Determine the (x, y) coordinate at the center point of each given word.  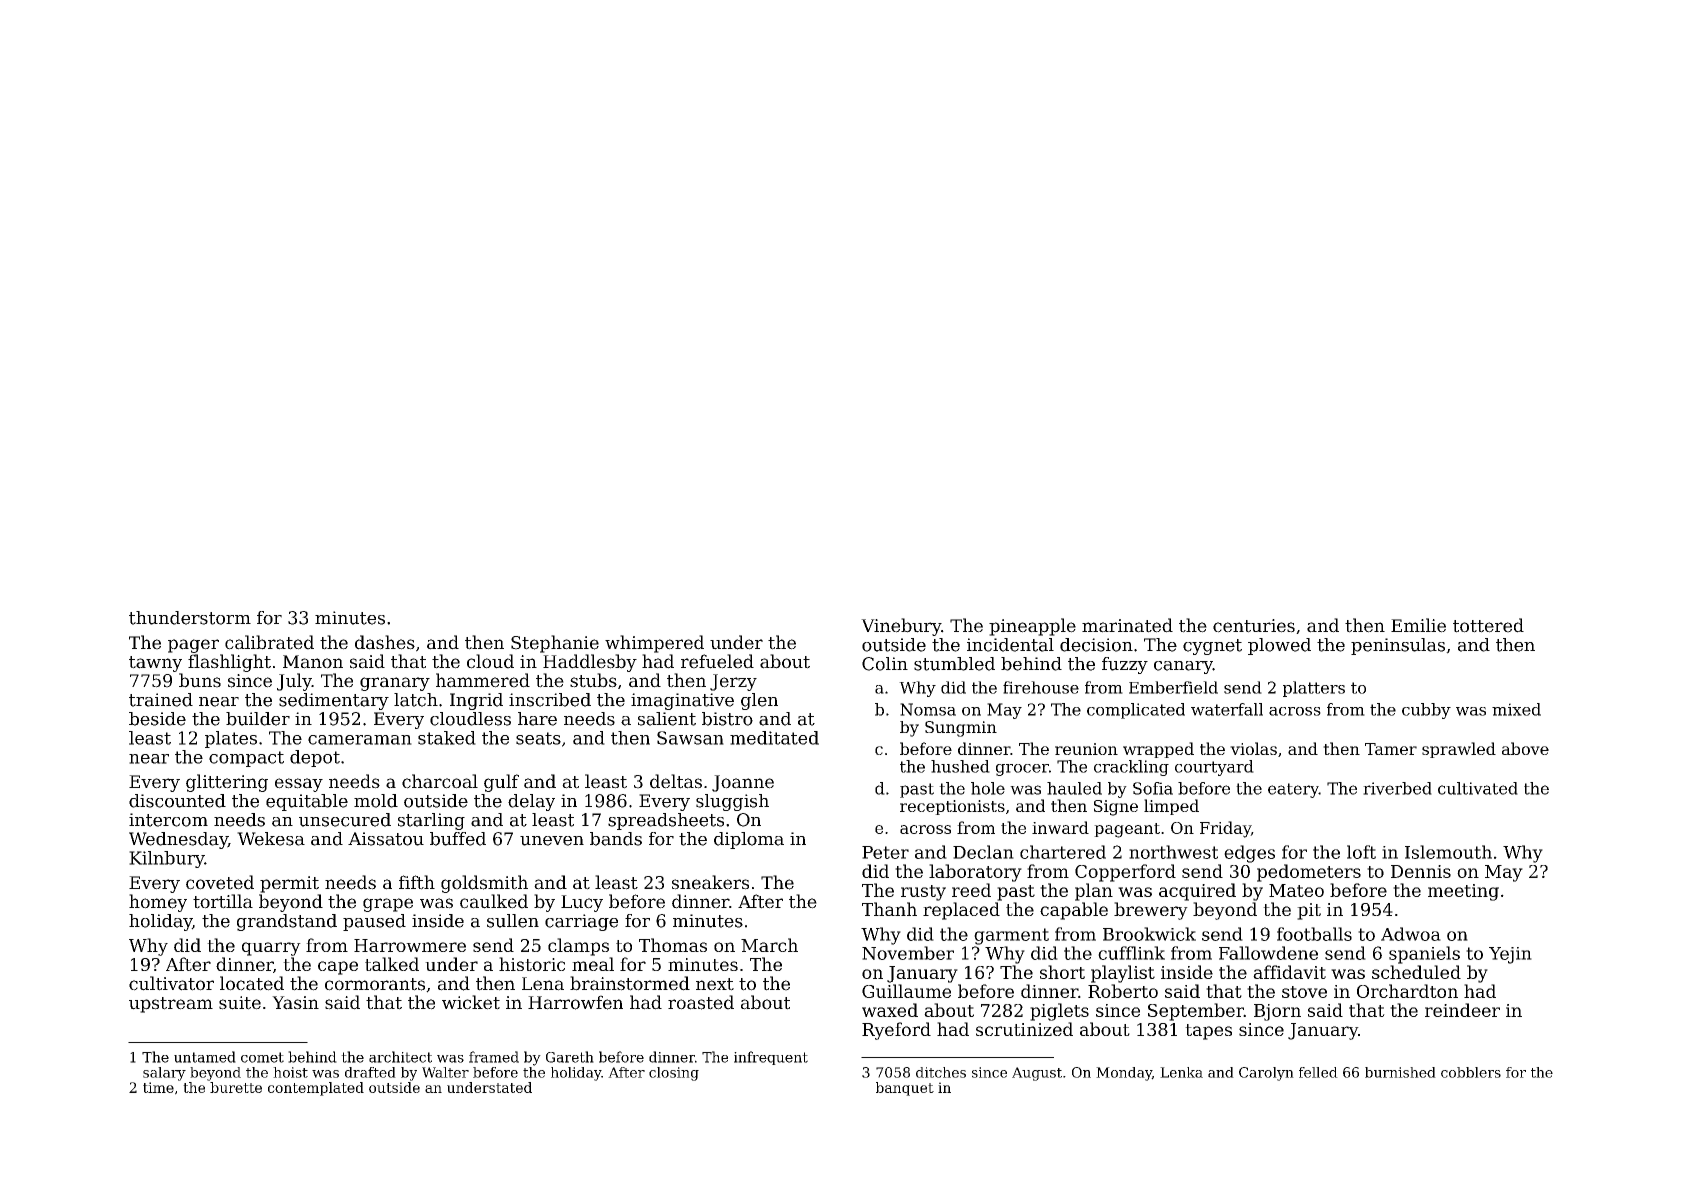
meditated (774, 738)
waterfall (1227, 709)
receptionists (952, 807)
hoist (290, 1072)
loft (1361, 852)
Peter (885, 852)
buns (200, 680)
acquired (1197, 892)
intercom (168, 820)
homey (158, 903)
